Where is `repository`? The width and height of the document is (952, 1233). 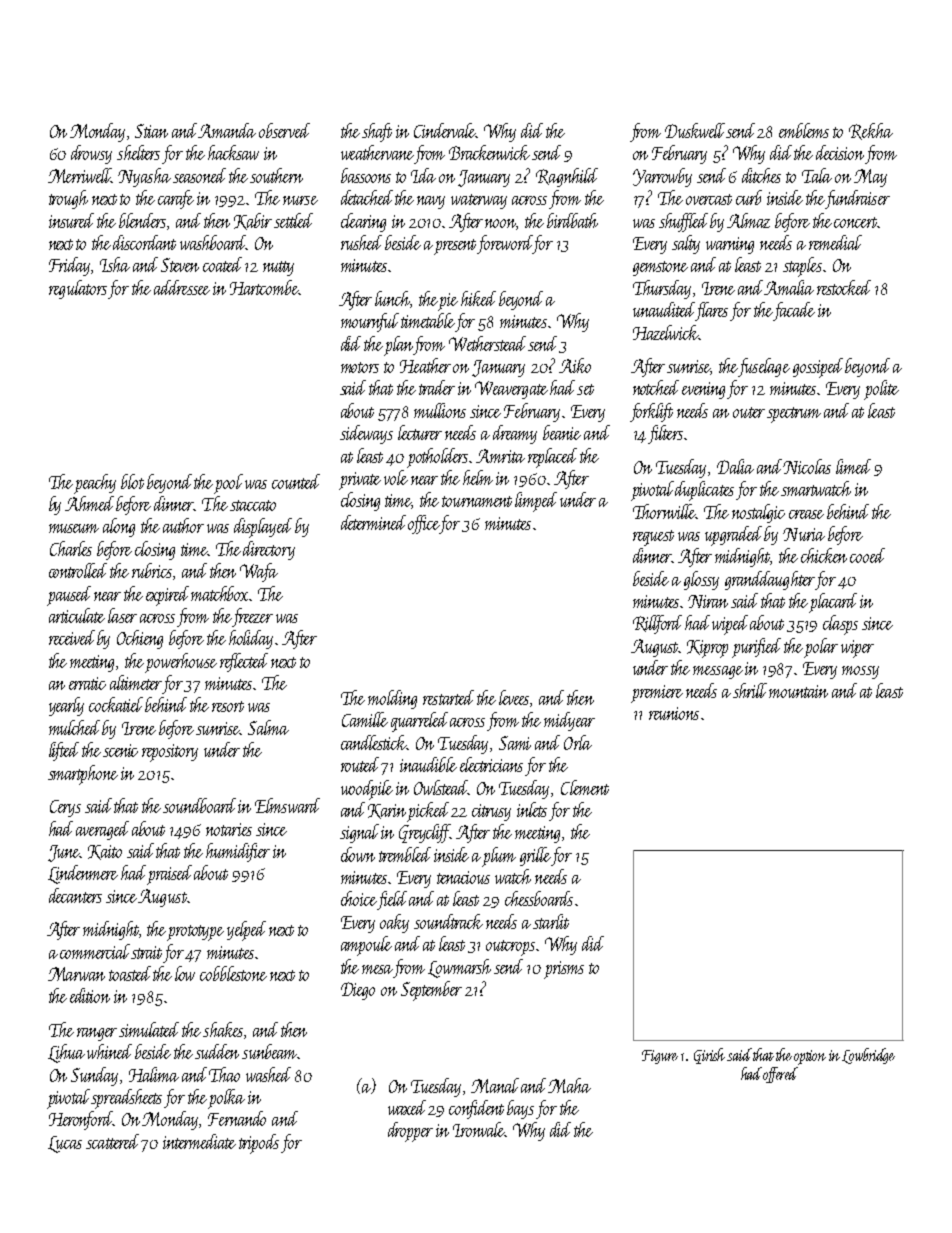 repository is located at coordinates (170, 753).
